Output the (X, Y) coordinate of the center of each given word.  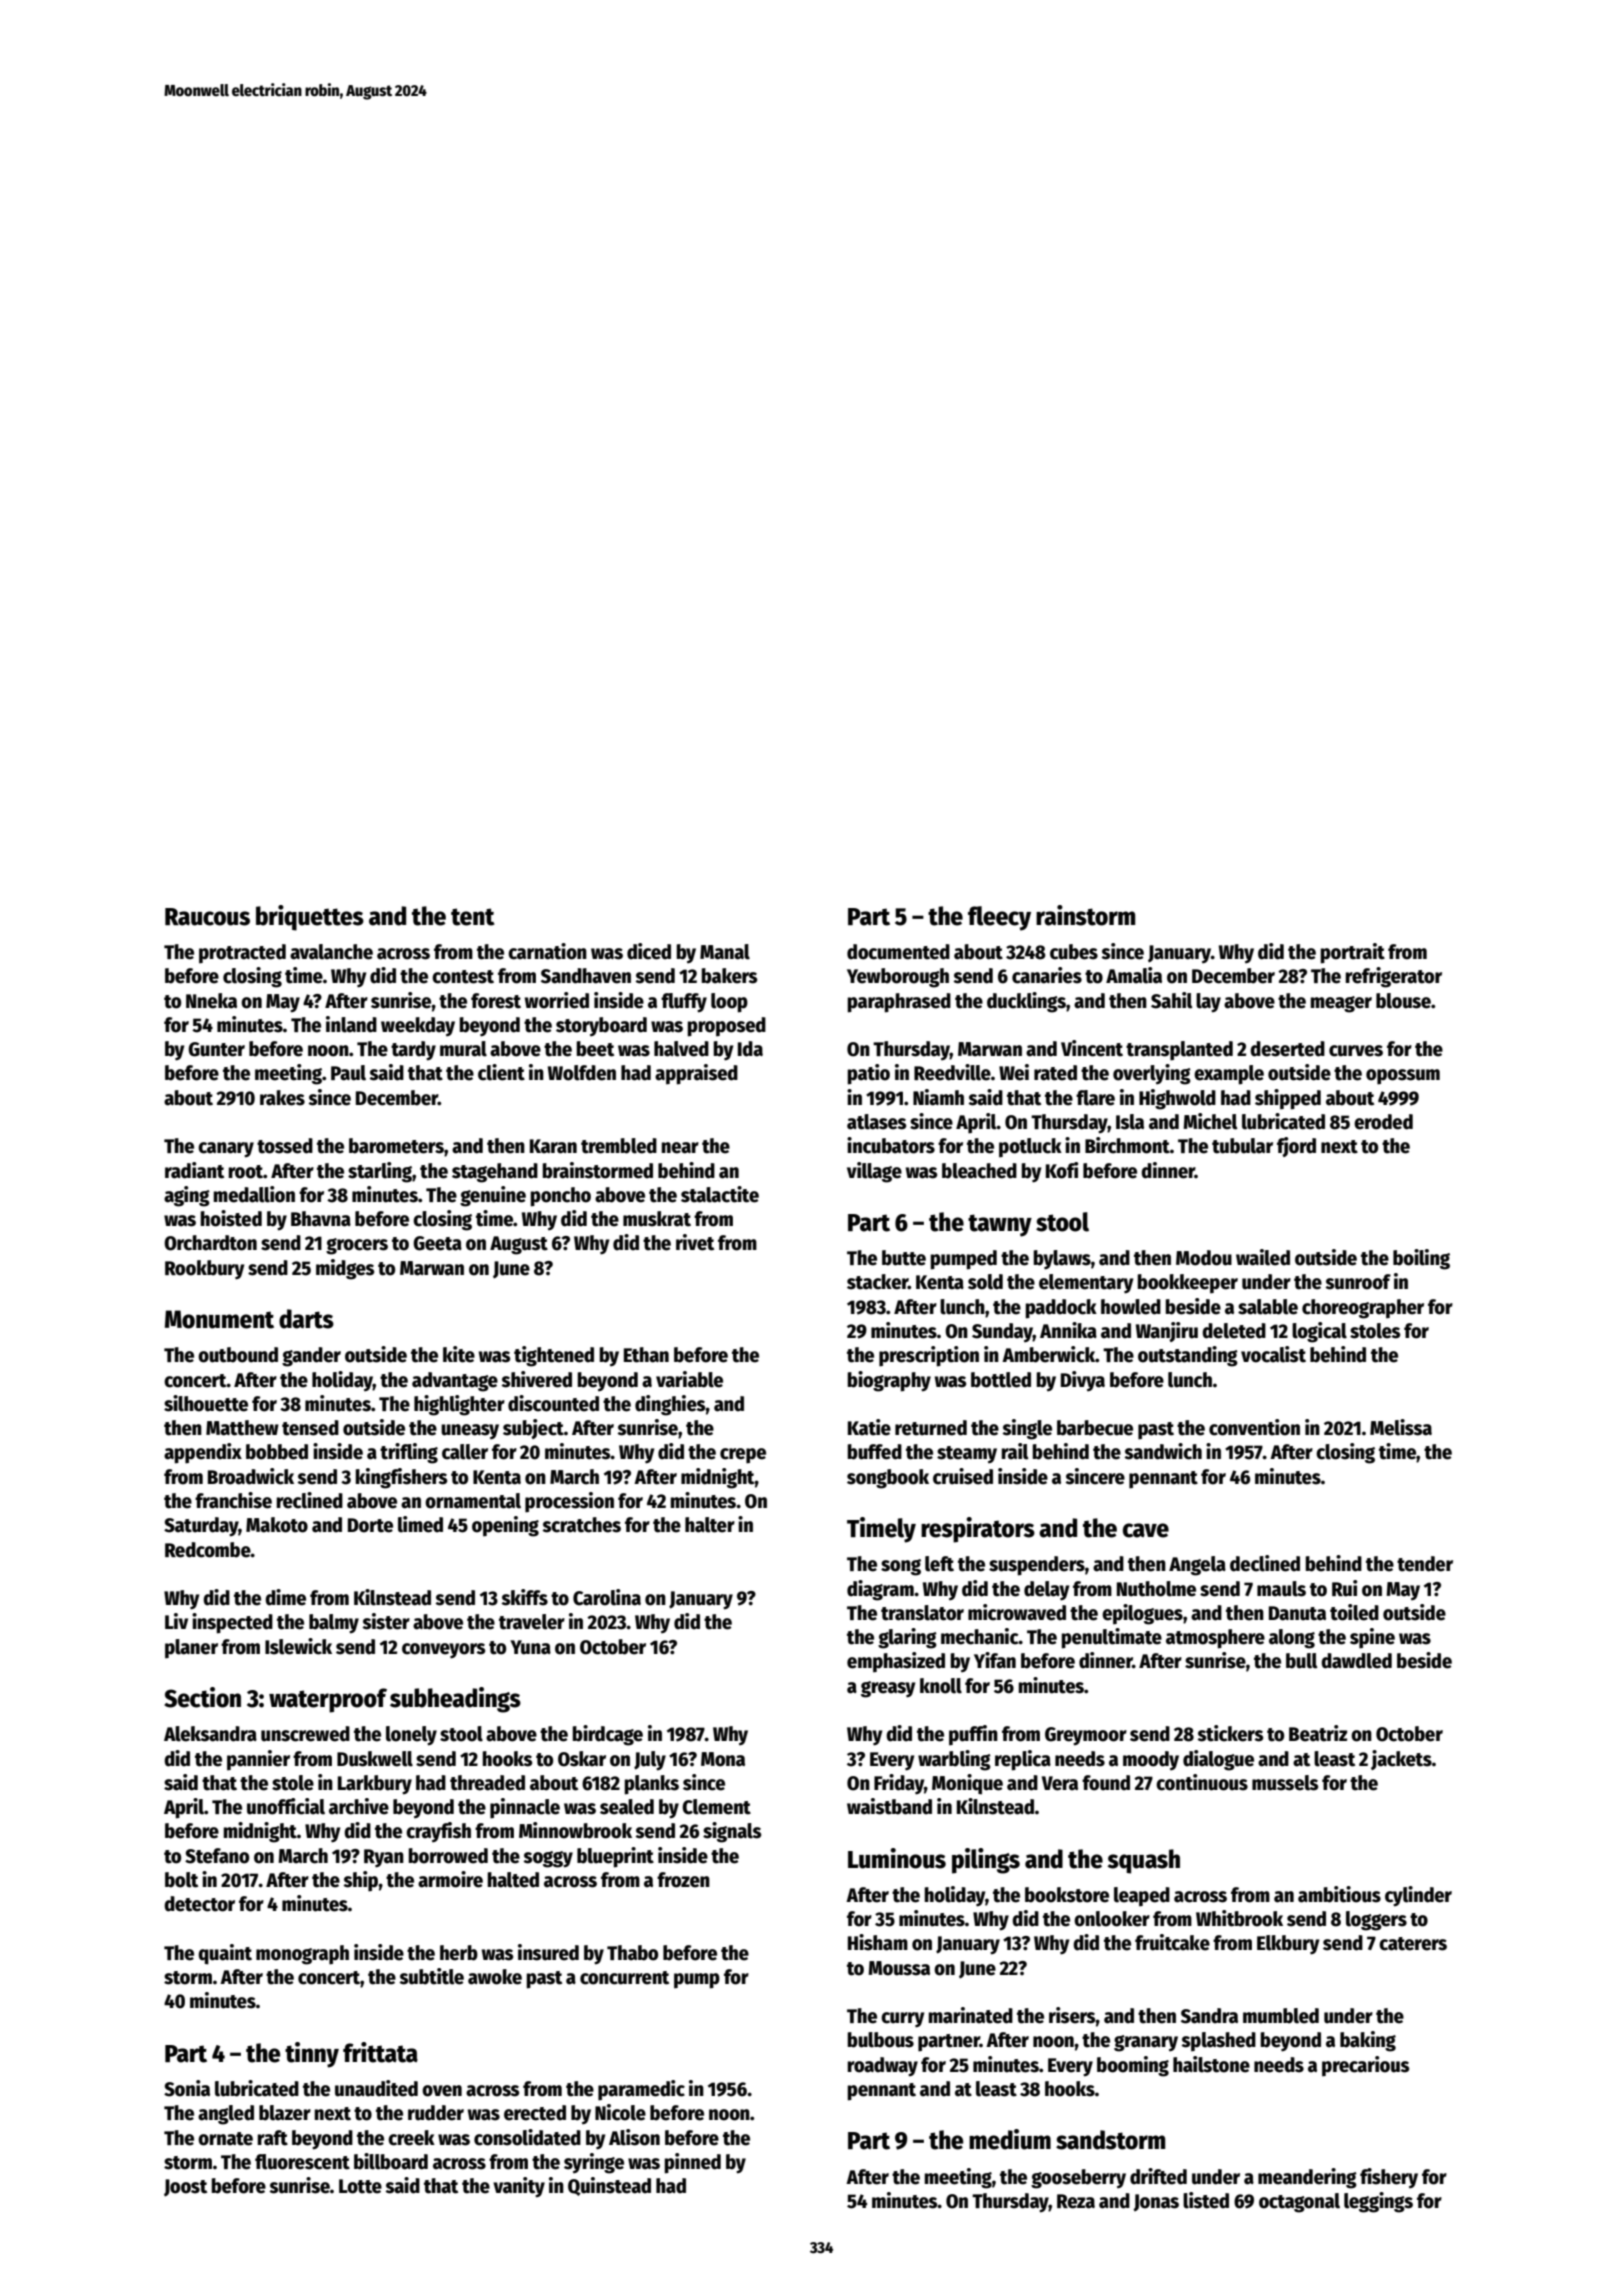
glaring (907, 1638)
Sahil (1172, 1000)
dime (285, 1597)
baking (1368, 2041)
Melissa (1401, 1427)
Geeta (437, 1243)
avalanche (331, 952)
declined (1265, 1563)
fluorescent (302, 2162)
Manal (725, 952)
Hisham (878, 1942)
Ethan (646, 1355)
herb (459, 1953)
